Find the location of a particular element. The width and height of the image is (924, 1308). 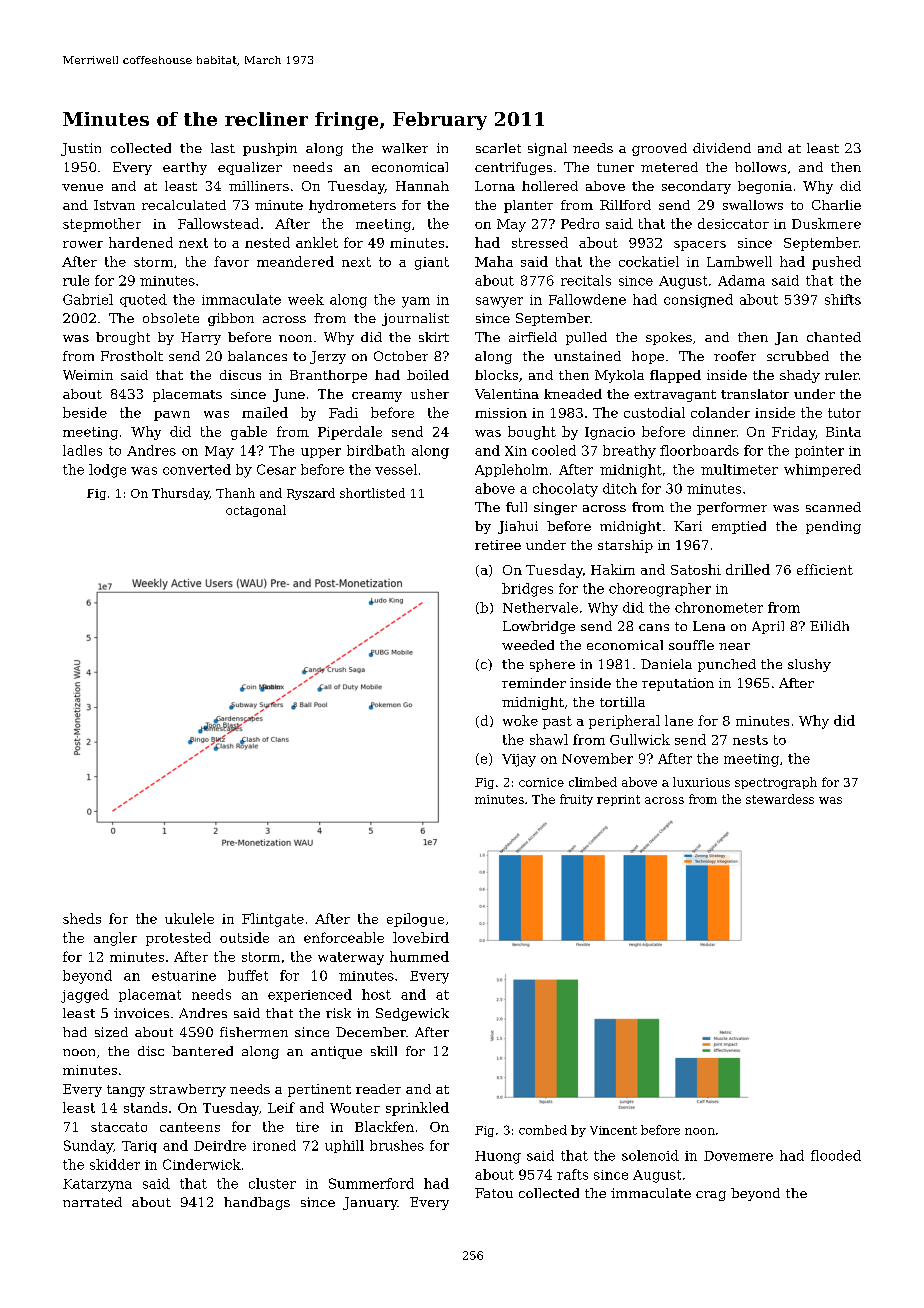

protested is located at coordinates (178, 939).
